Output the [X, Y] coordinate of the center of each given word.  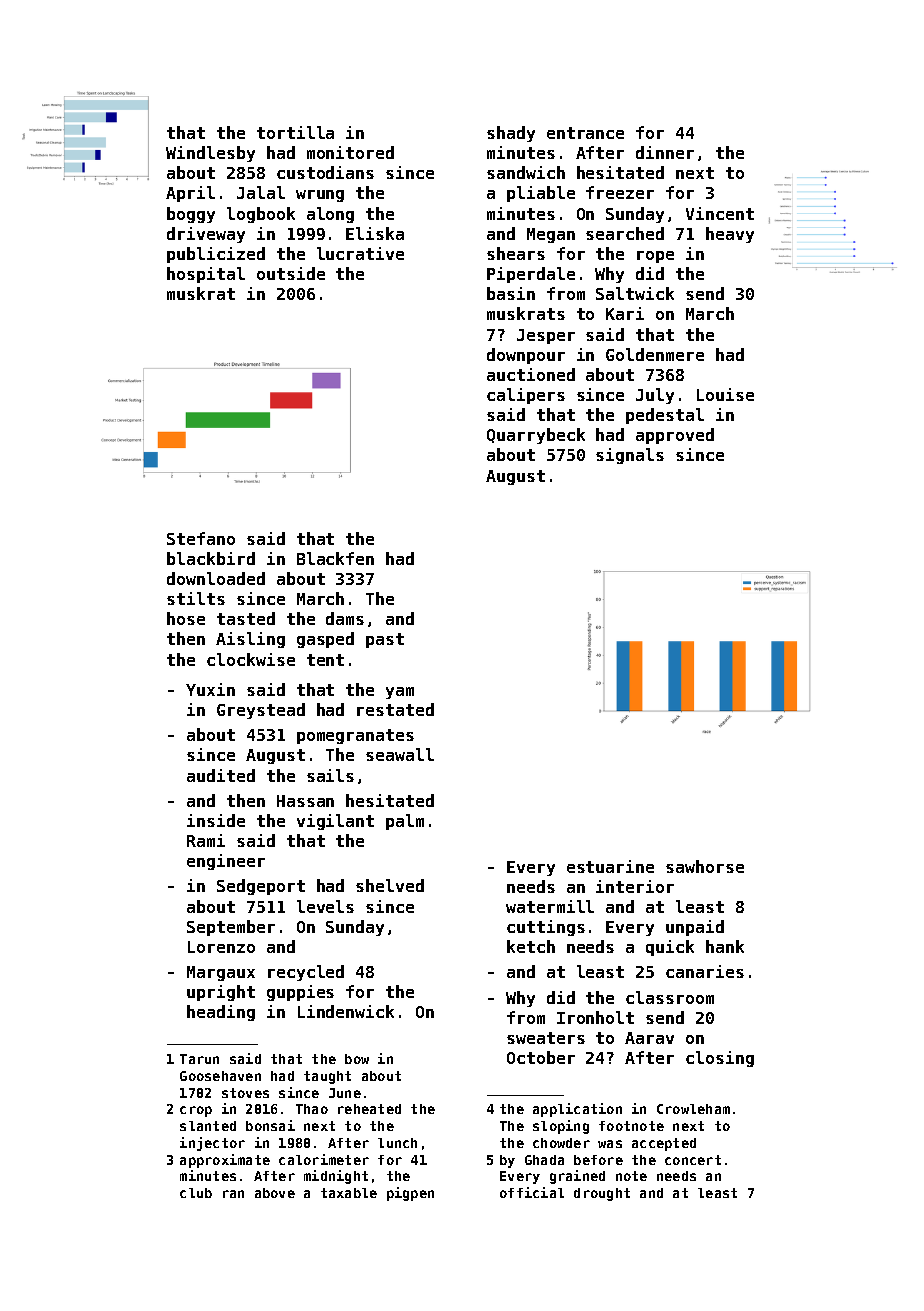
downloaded [216, 578]
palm [405, 822]
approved [675, 436]
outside [291, 273]
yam [400, 693]
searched [625, 233]
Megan [551, 235]
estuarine [610, 866]
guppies [300, 993]
